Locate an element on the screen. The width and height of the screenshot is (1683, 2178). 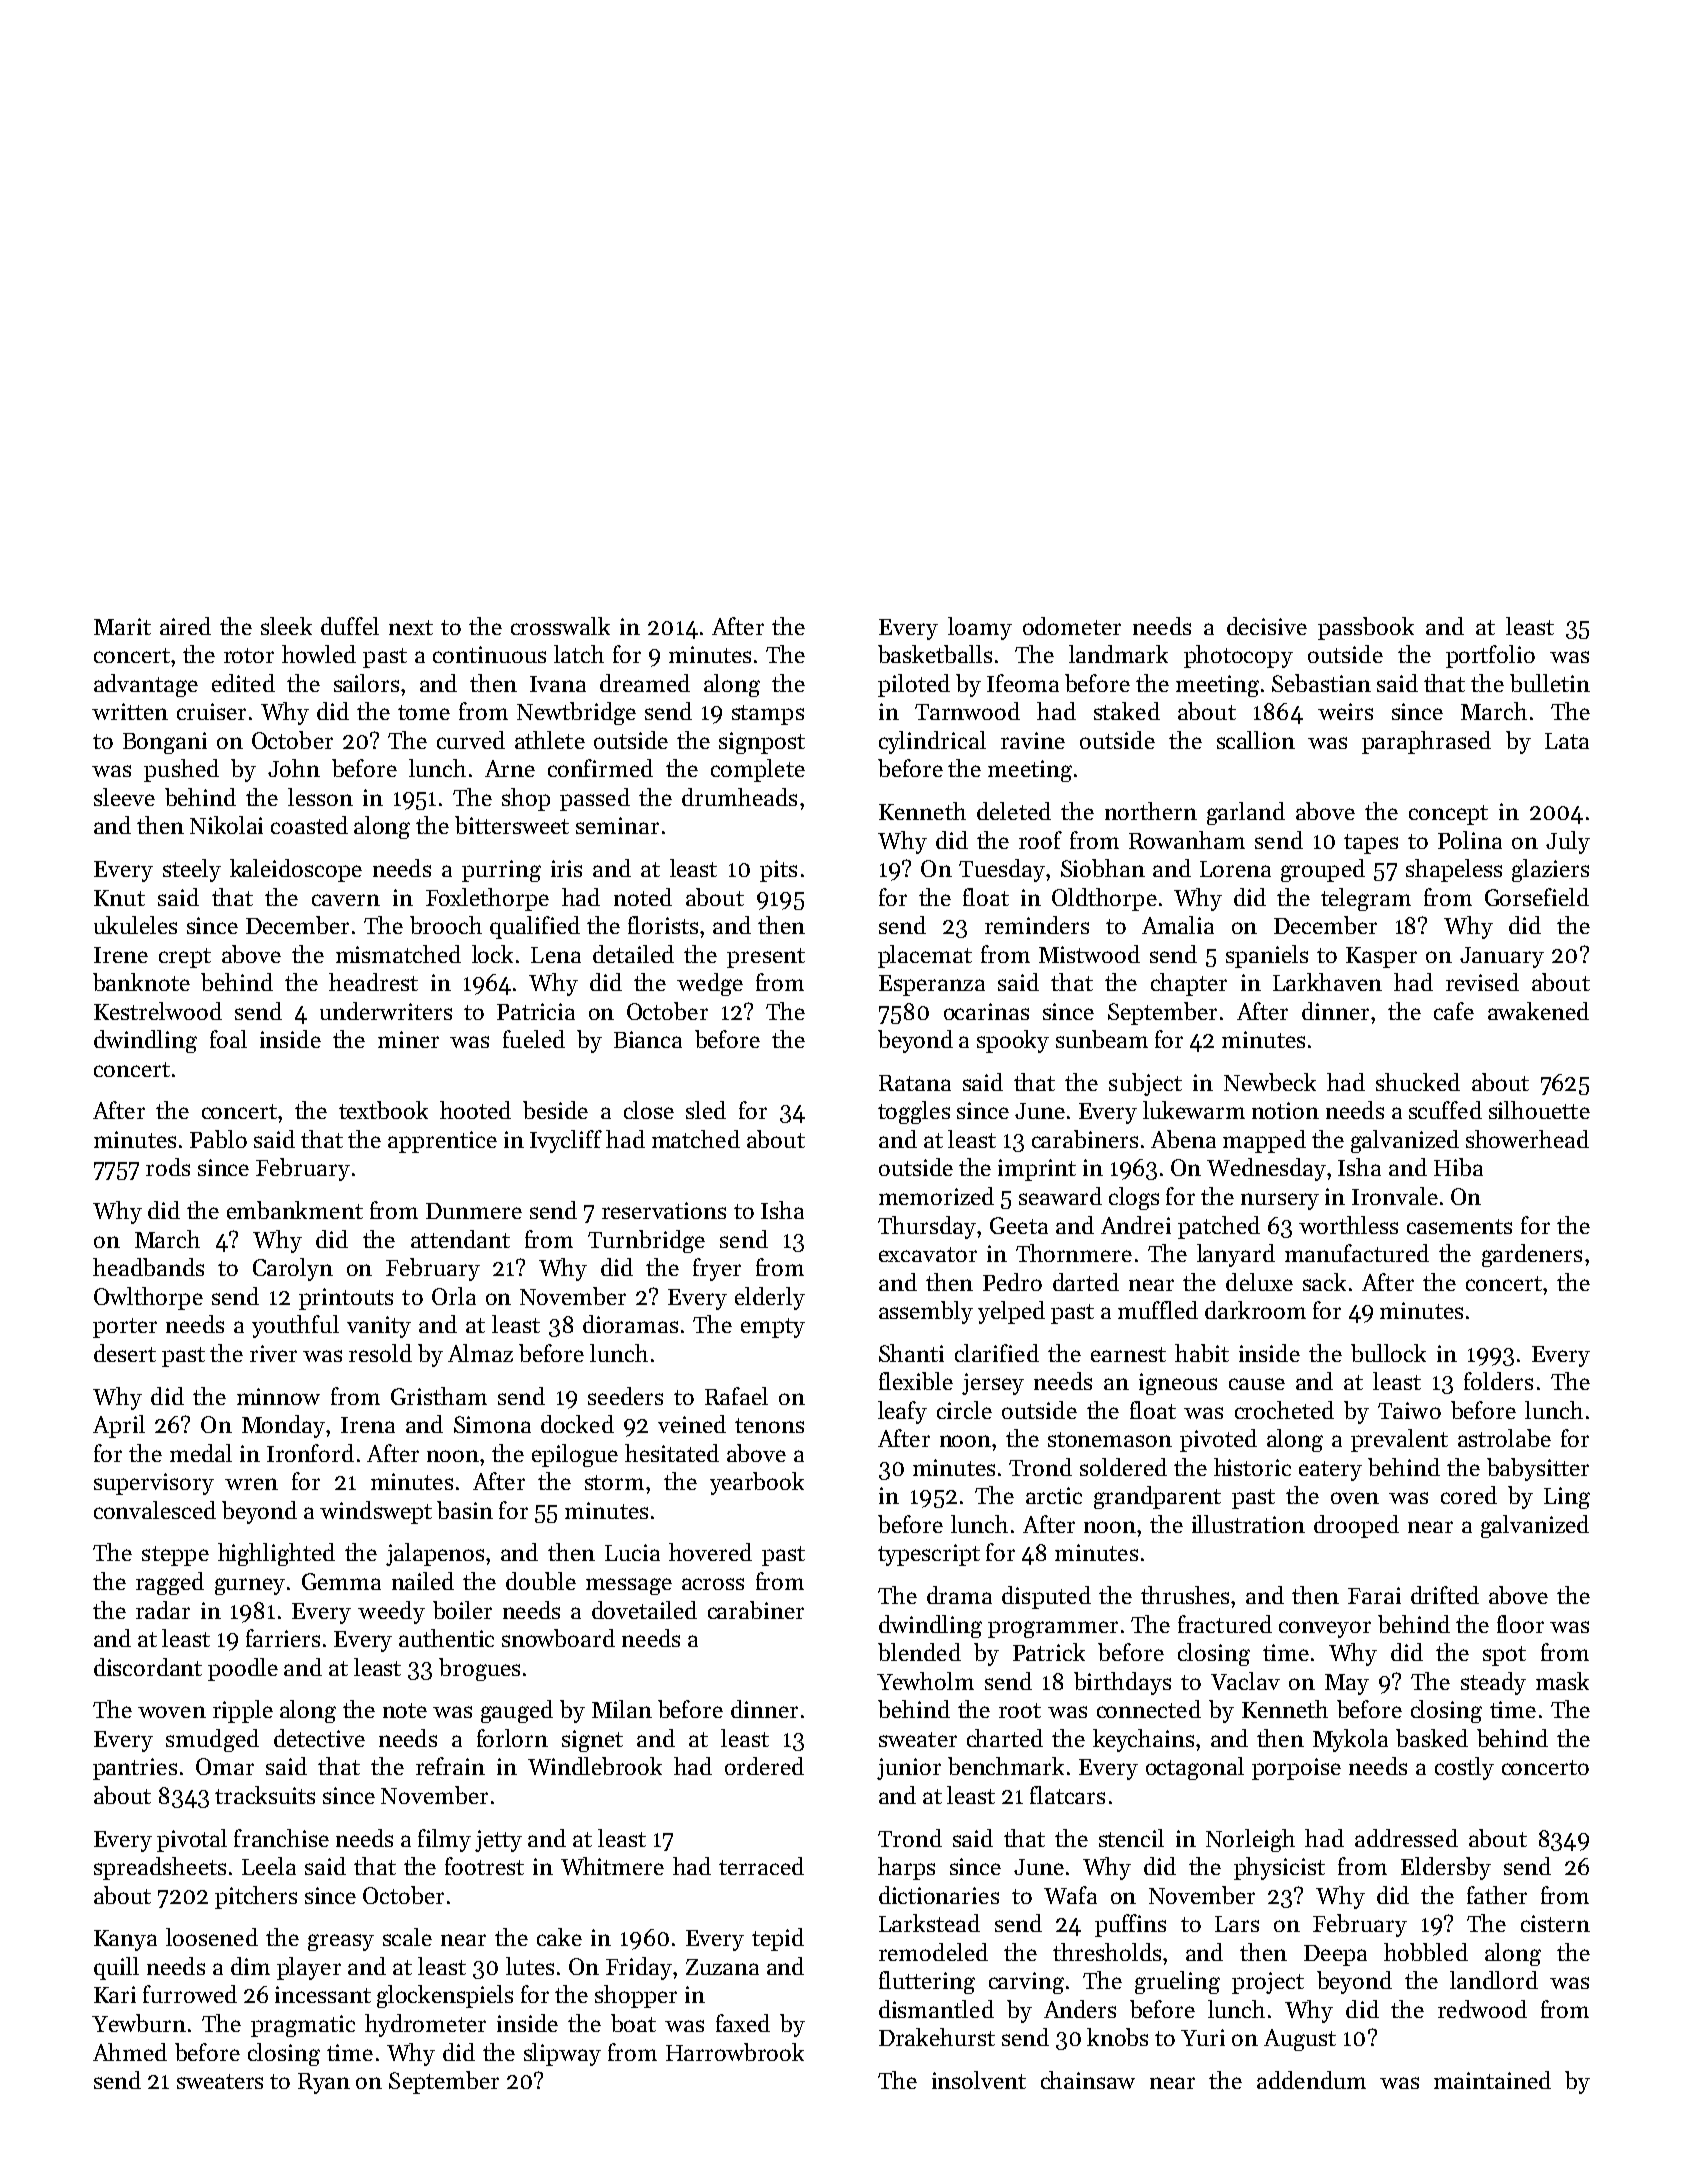
stencil is located at coordinates (1131, 1838).
